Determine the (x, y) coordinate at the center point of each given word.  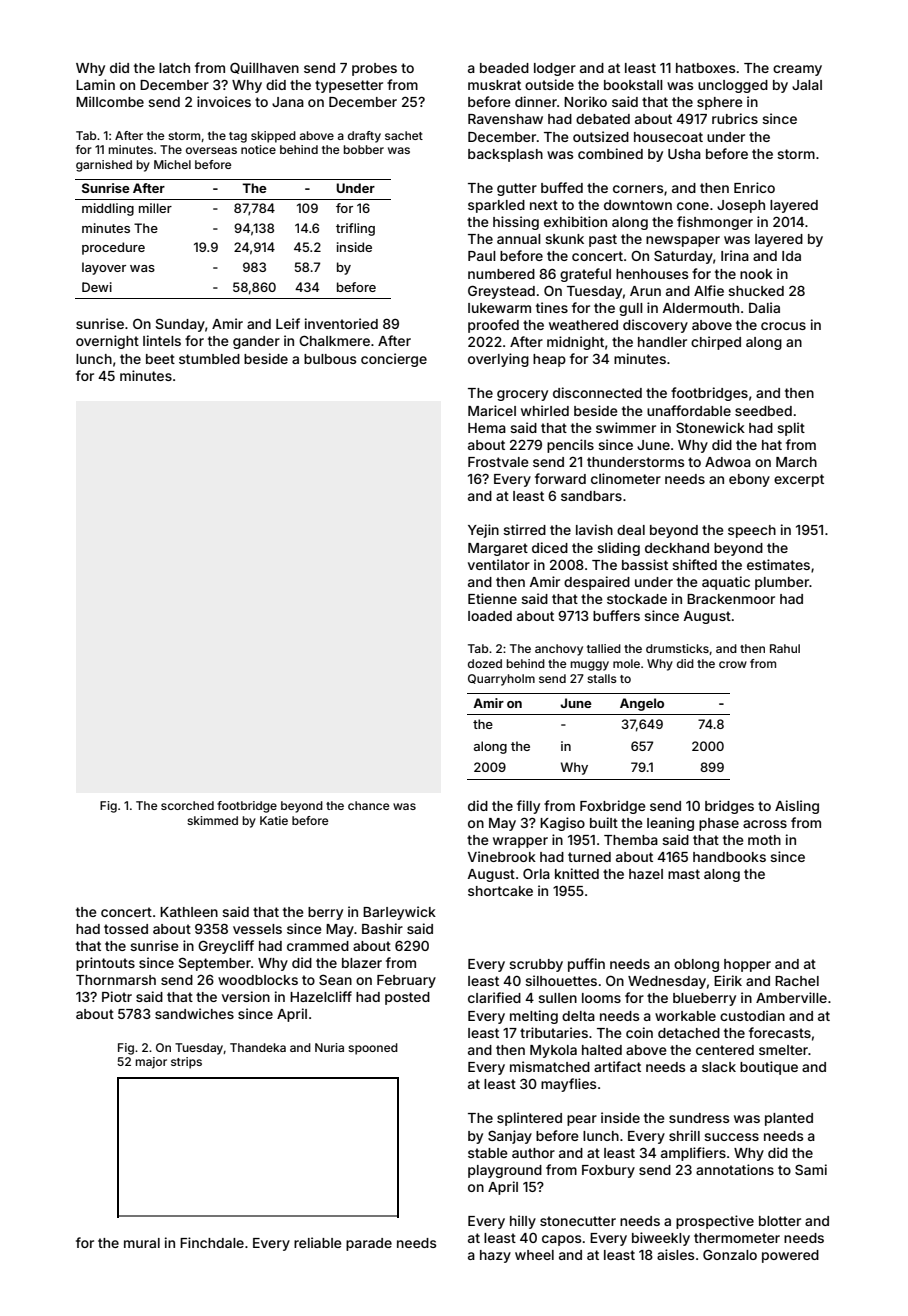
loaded (490, 616)
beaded (504, 68)
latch (174, 68)
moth (764, 840)
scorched (187, 805)
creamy (797, 70)
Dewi (97, 287)
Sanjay (510, 1137)
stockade (637, 599)
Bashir (382, 928)
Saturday (683, 257)
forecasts (780, 1032)
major (151, 1063)
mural (142, 1243)
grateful (585, 275)
